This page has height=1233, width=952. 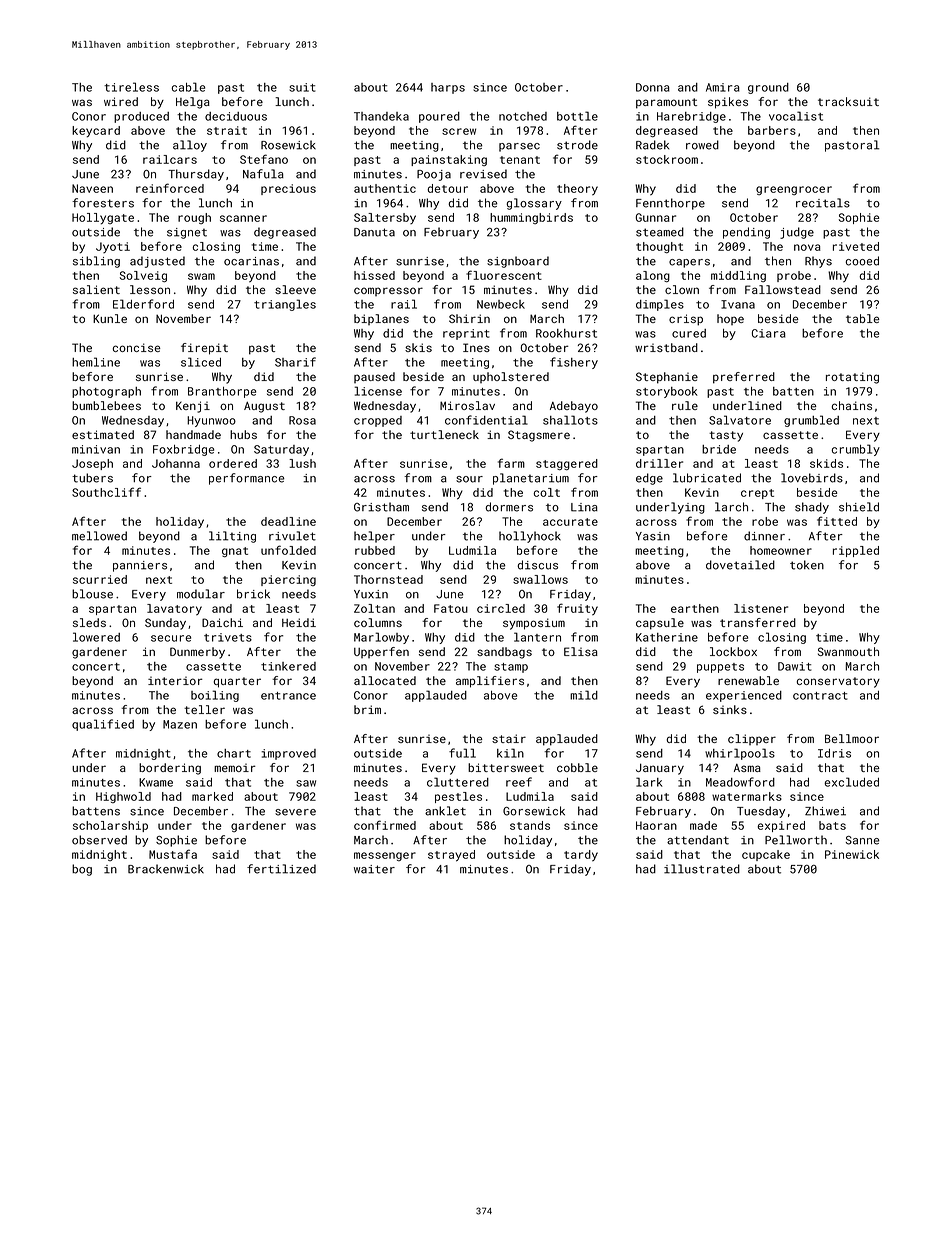 What do you see at coordinates (196, 175) in the page?
I see `Thursday` at bounding box center [196, 175].
